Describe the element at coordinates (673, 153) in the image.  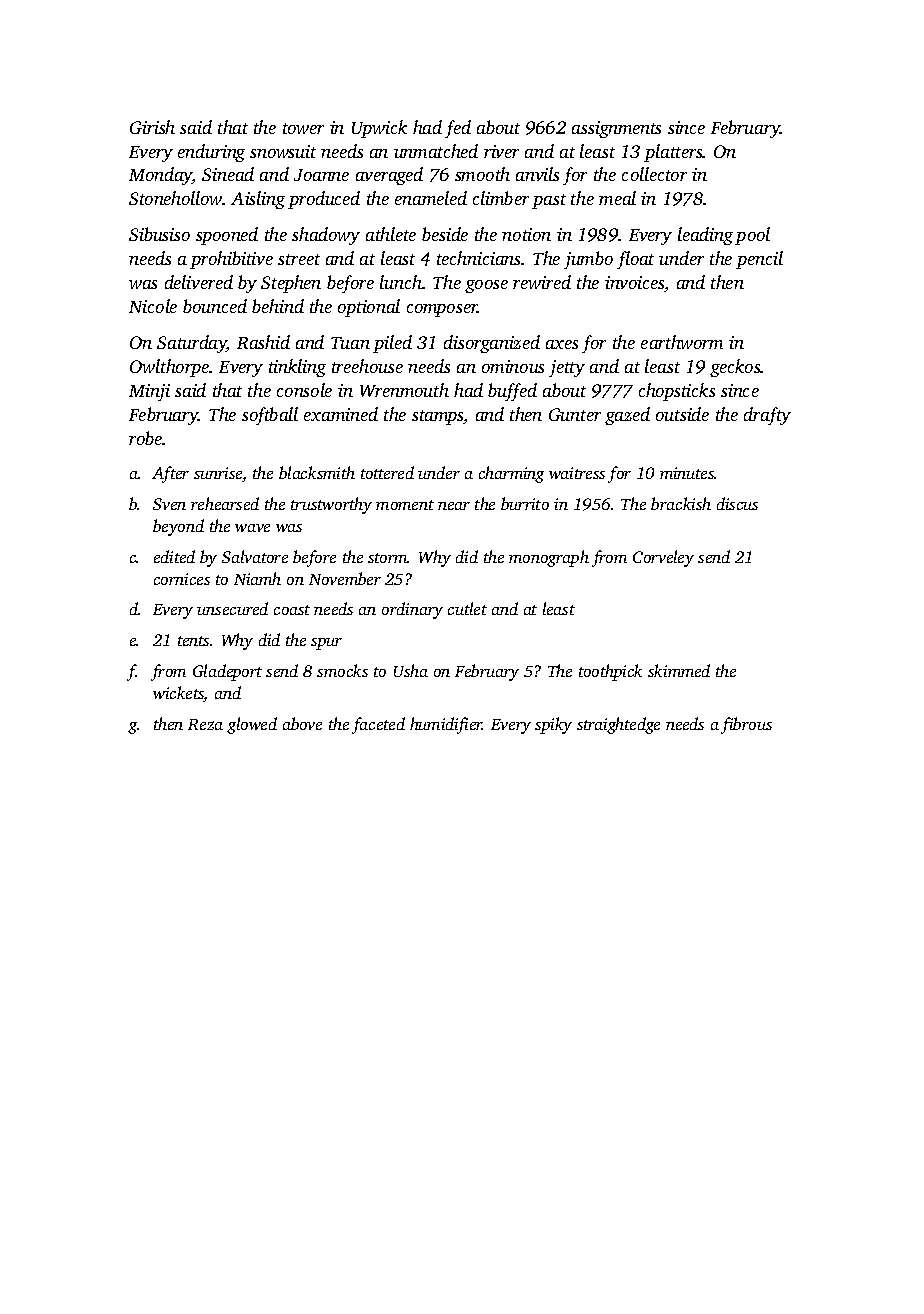
I see `platters` at that location.
